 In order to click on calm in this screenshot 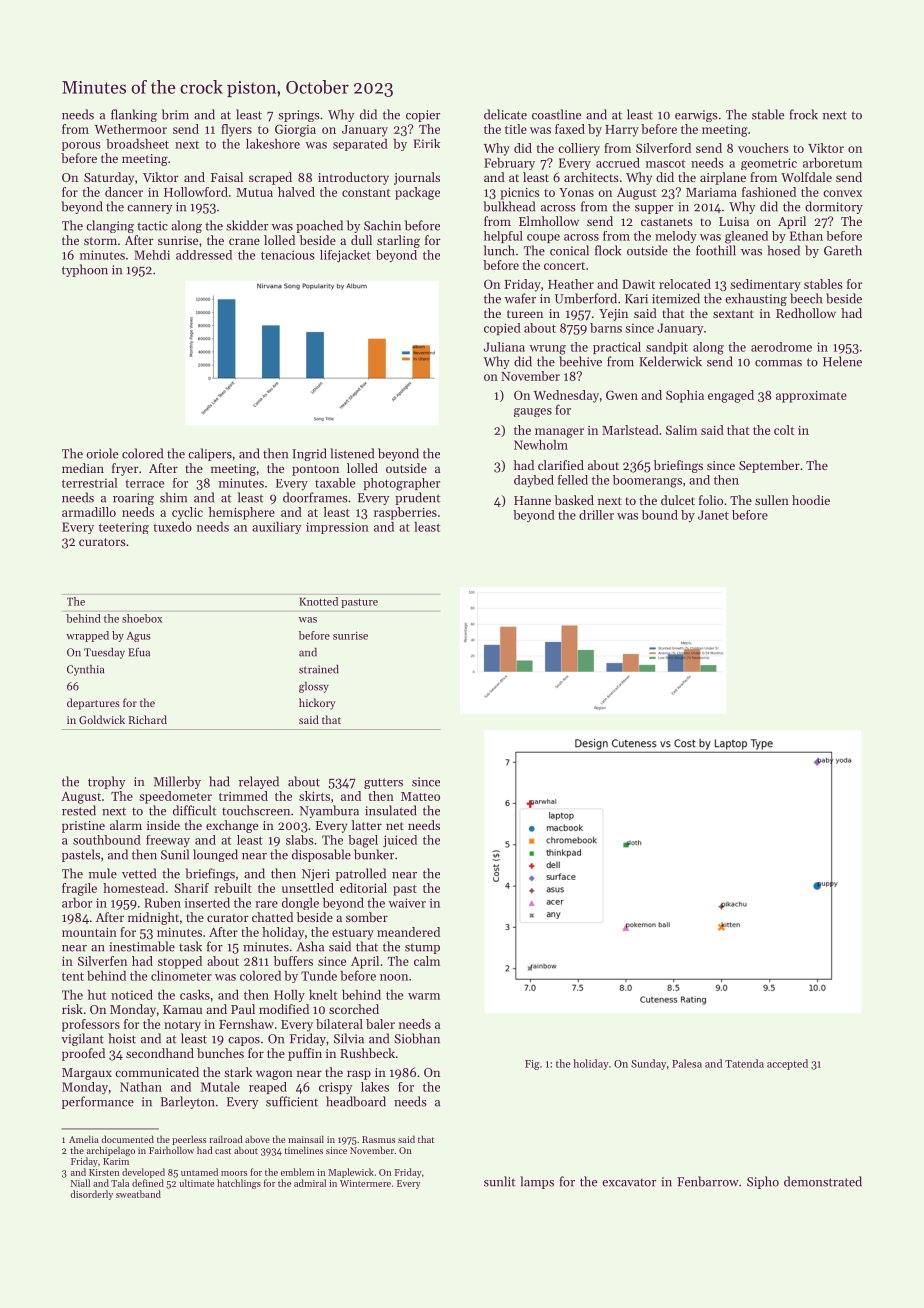, I will do `click(427, 961)`.
